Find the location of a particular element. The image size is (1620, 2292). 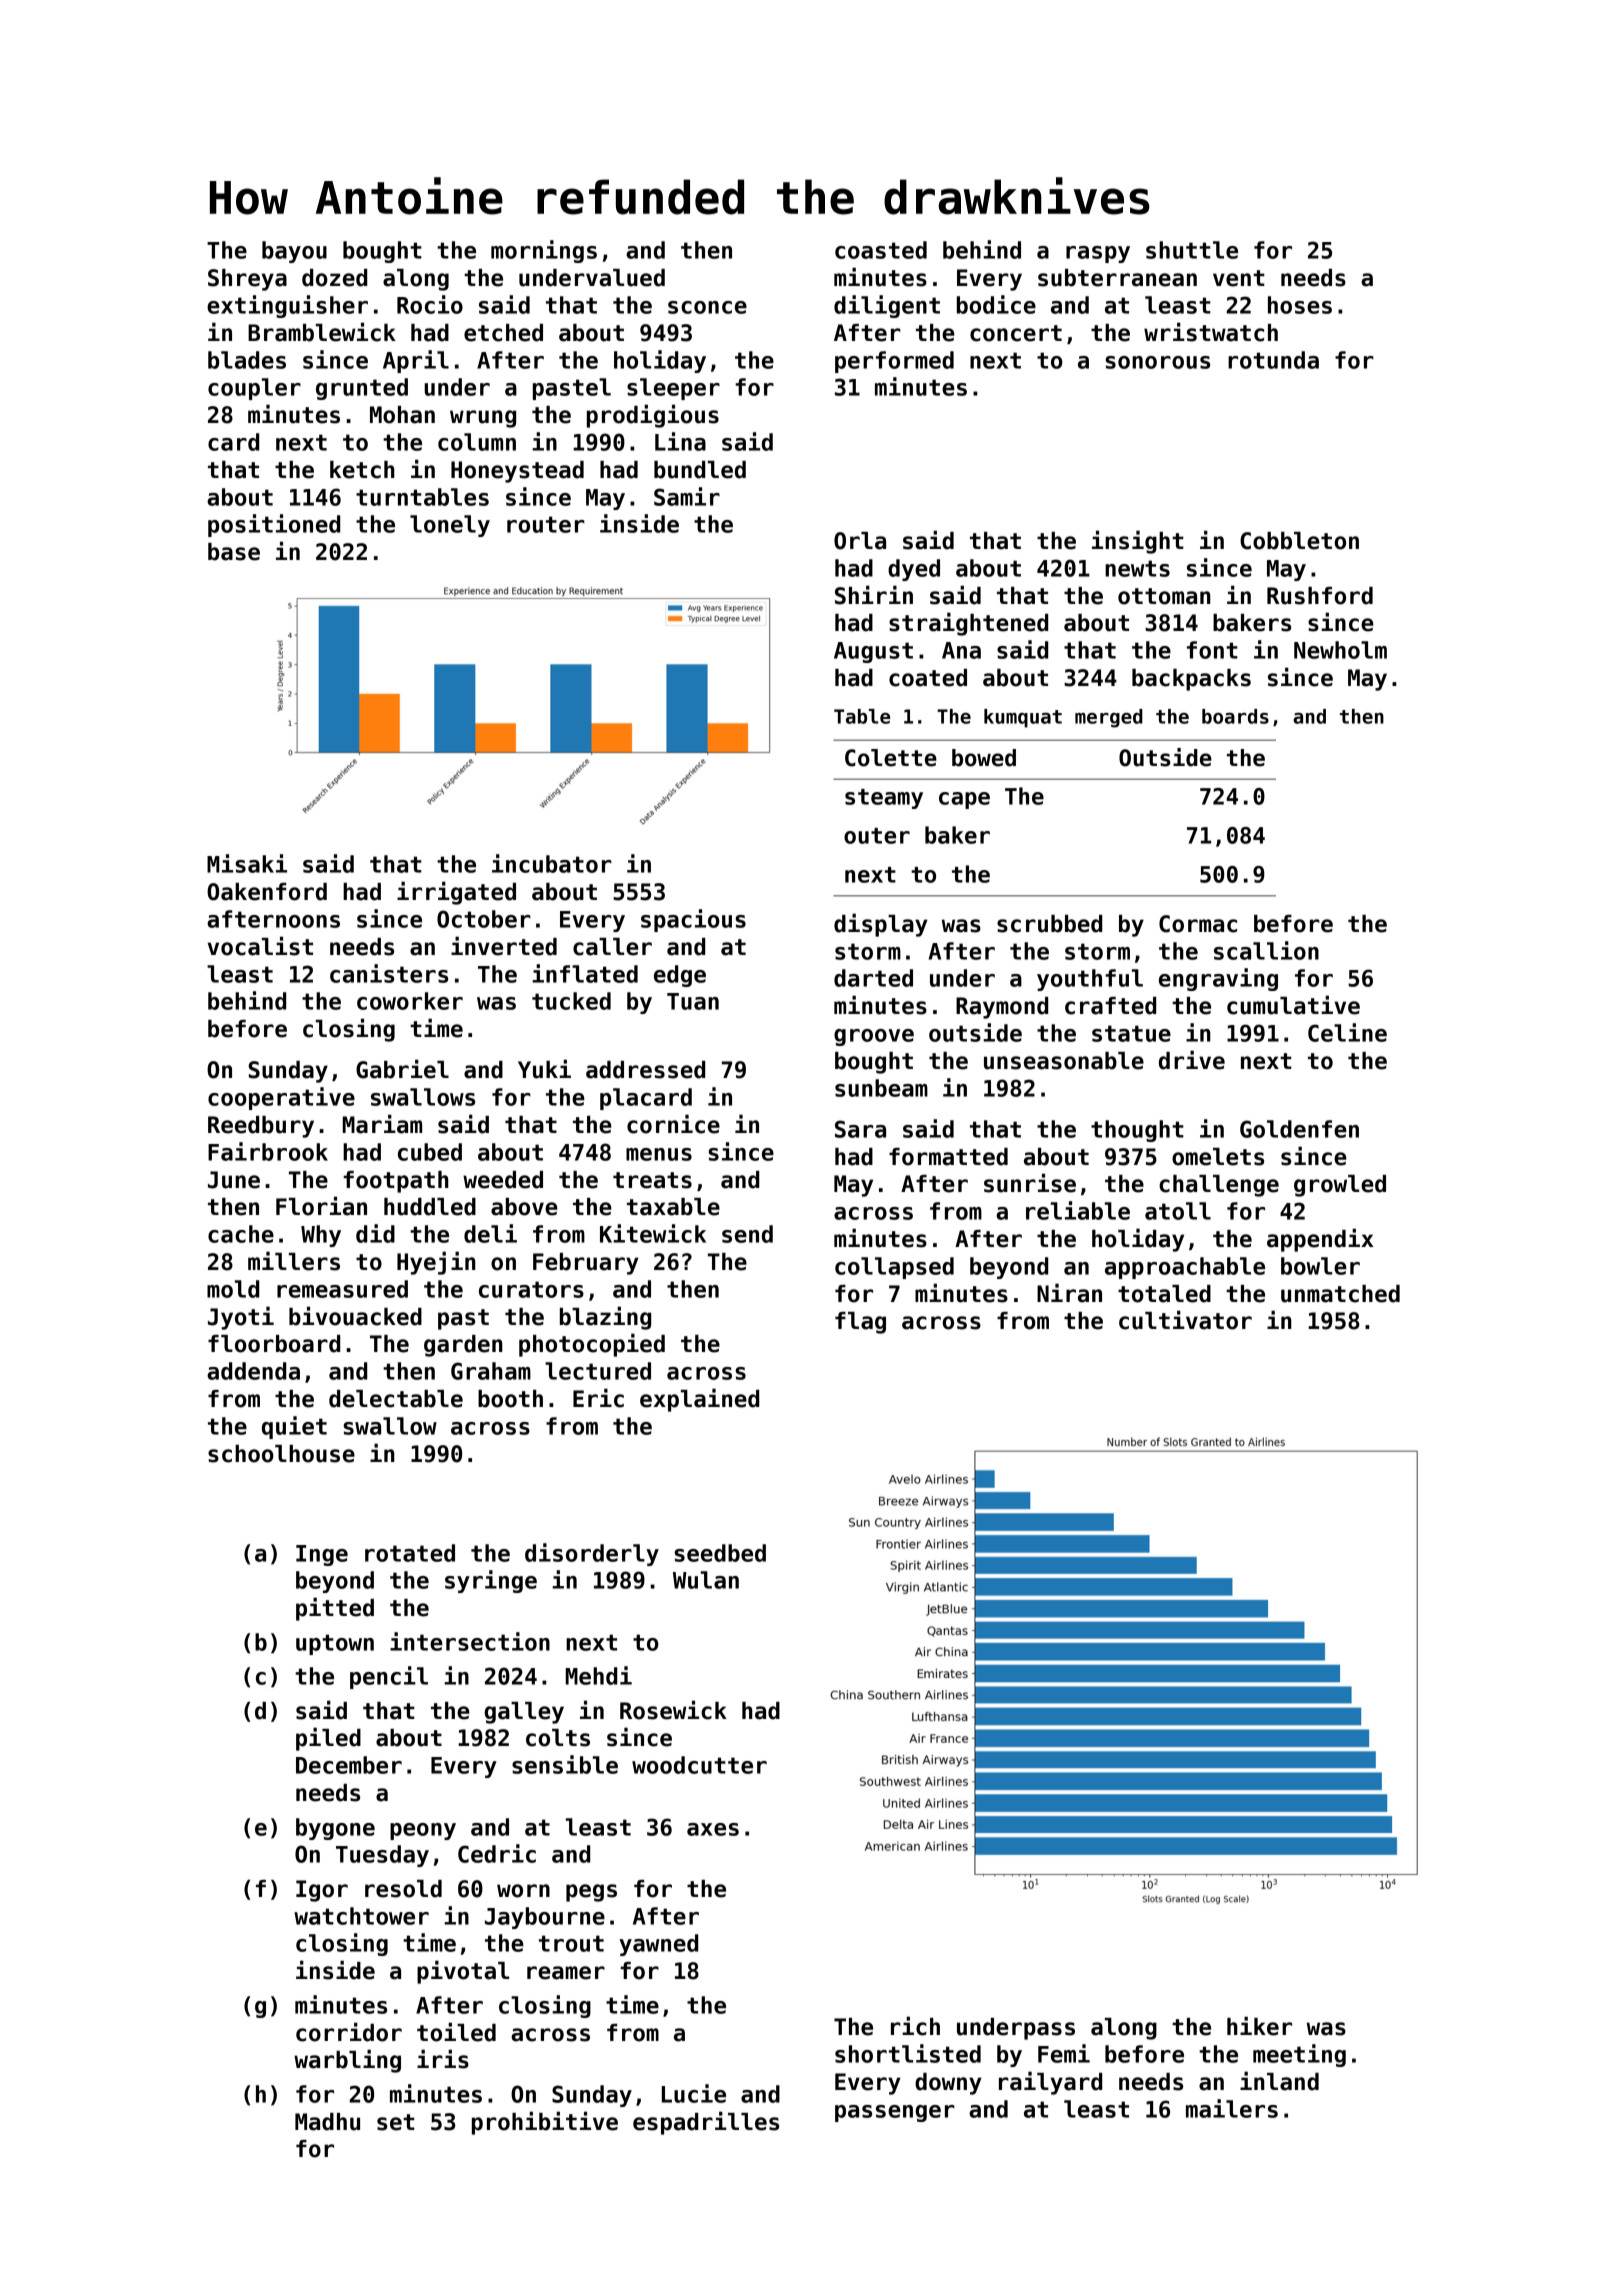

youthful is located at coordinates (1090, 980).
